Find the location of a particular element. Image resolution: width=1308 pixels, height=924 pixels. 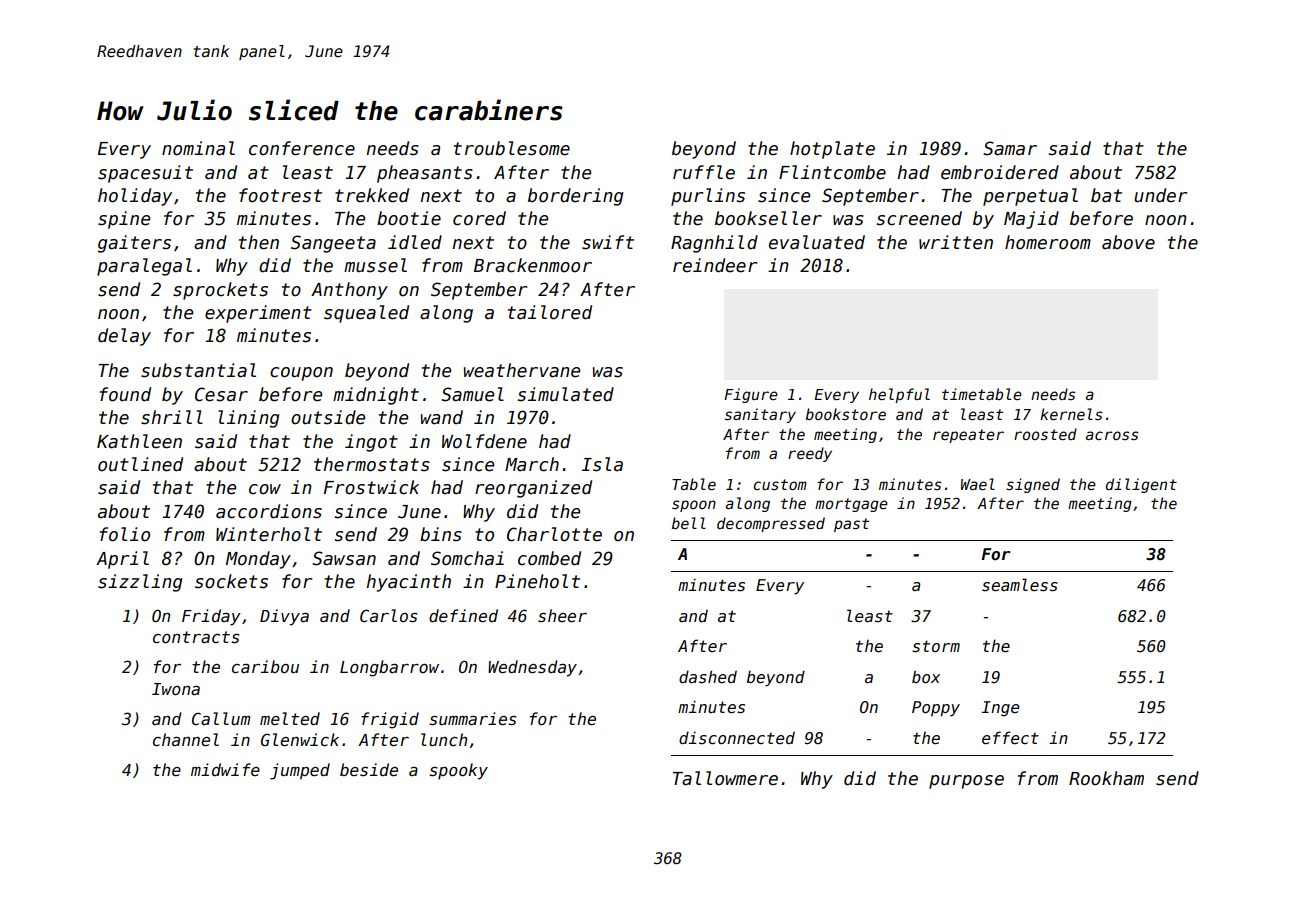

frigid is located at coordinates (390, 720).
